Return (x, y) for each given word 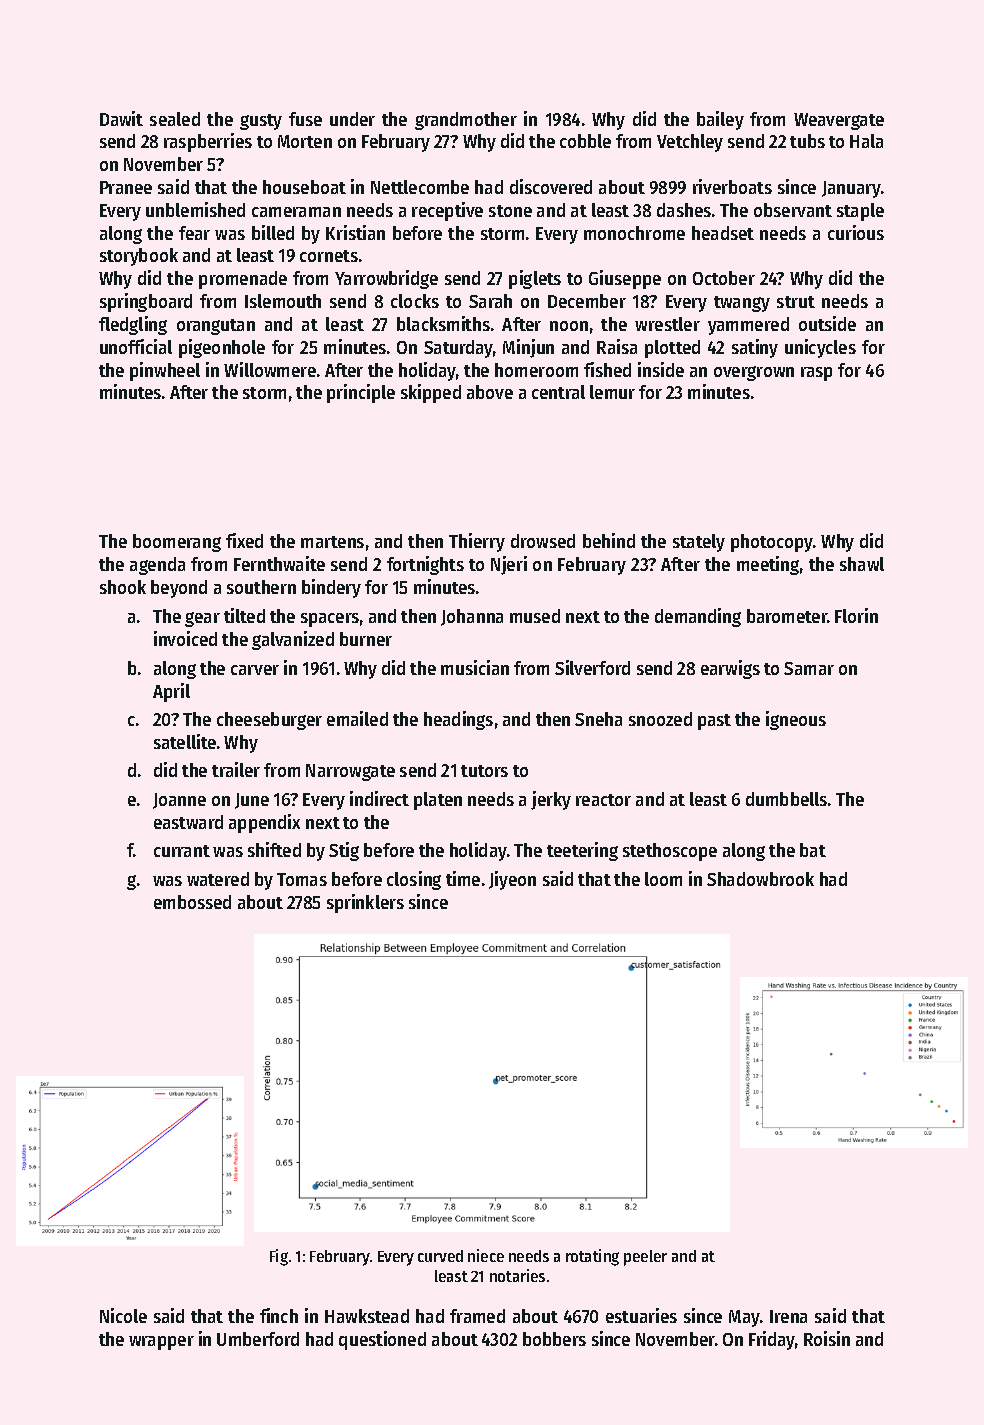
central (558, 392)
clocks (415, 301)
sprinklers (365, 903)
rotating (592, 1257)
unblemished (195, 209)
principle (361, 393)
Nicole (123, 1315)
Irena (788, 1316)
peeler (645, 1258)
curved (440, 1256)
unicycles (820, 348)
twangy (742, 304)
